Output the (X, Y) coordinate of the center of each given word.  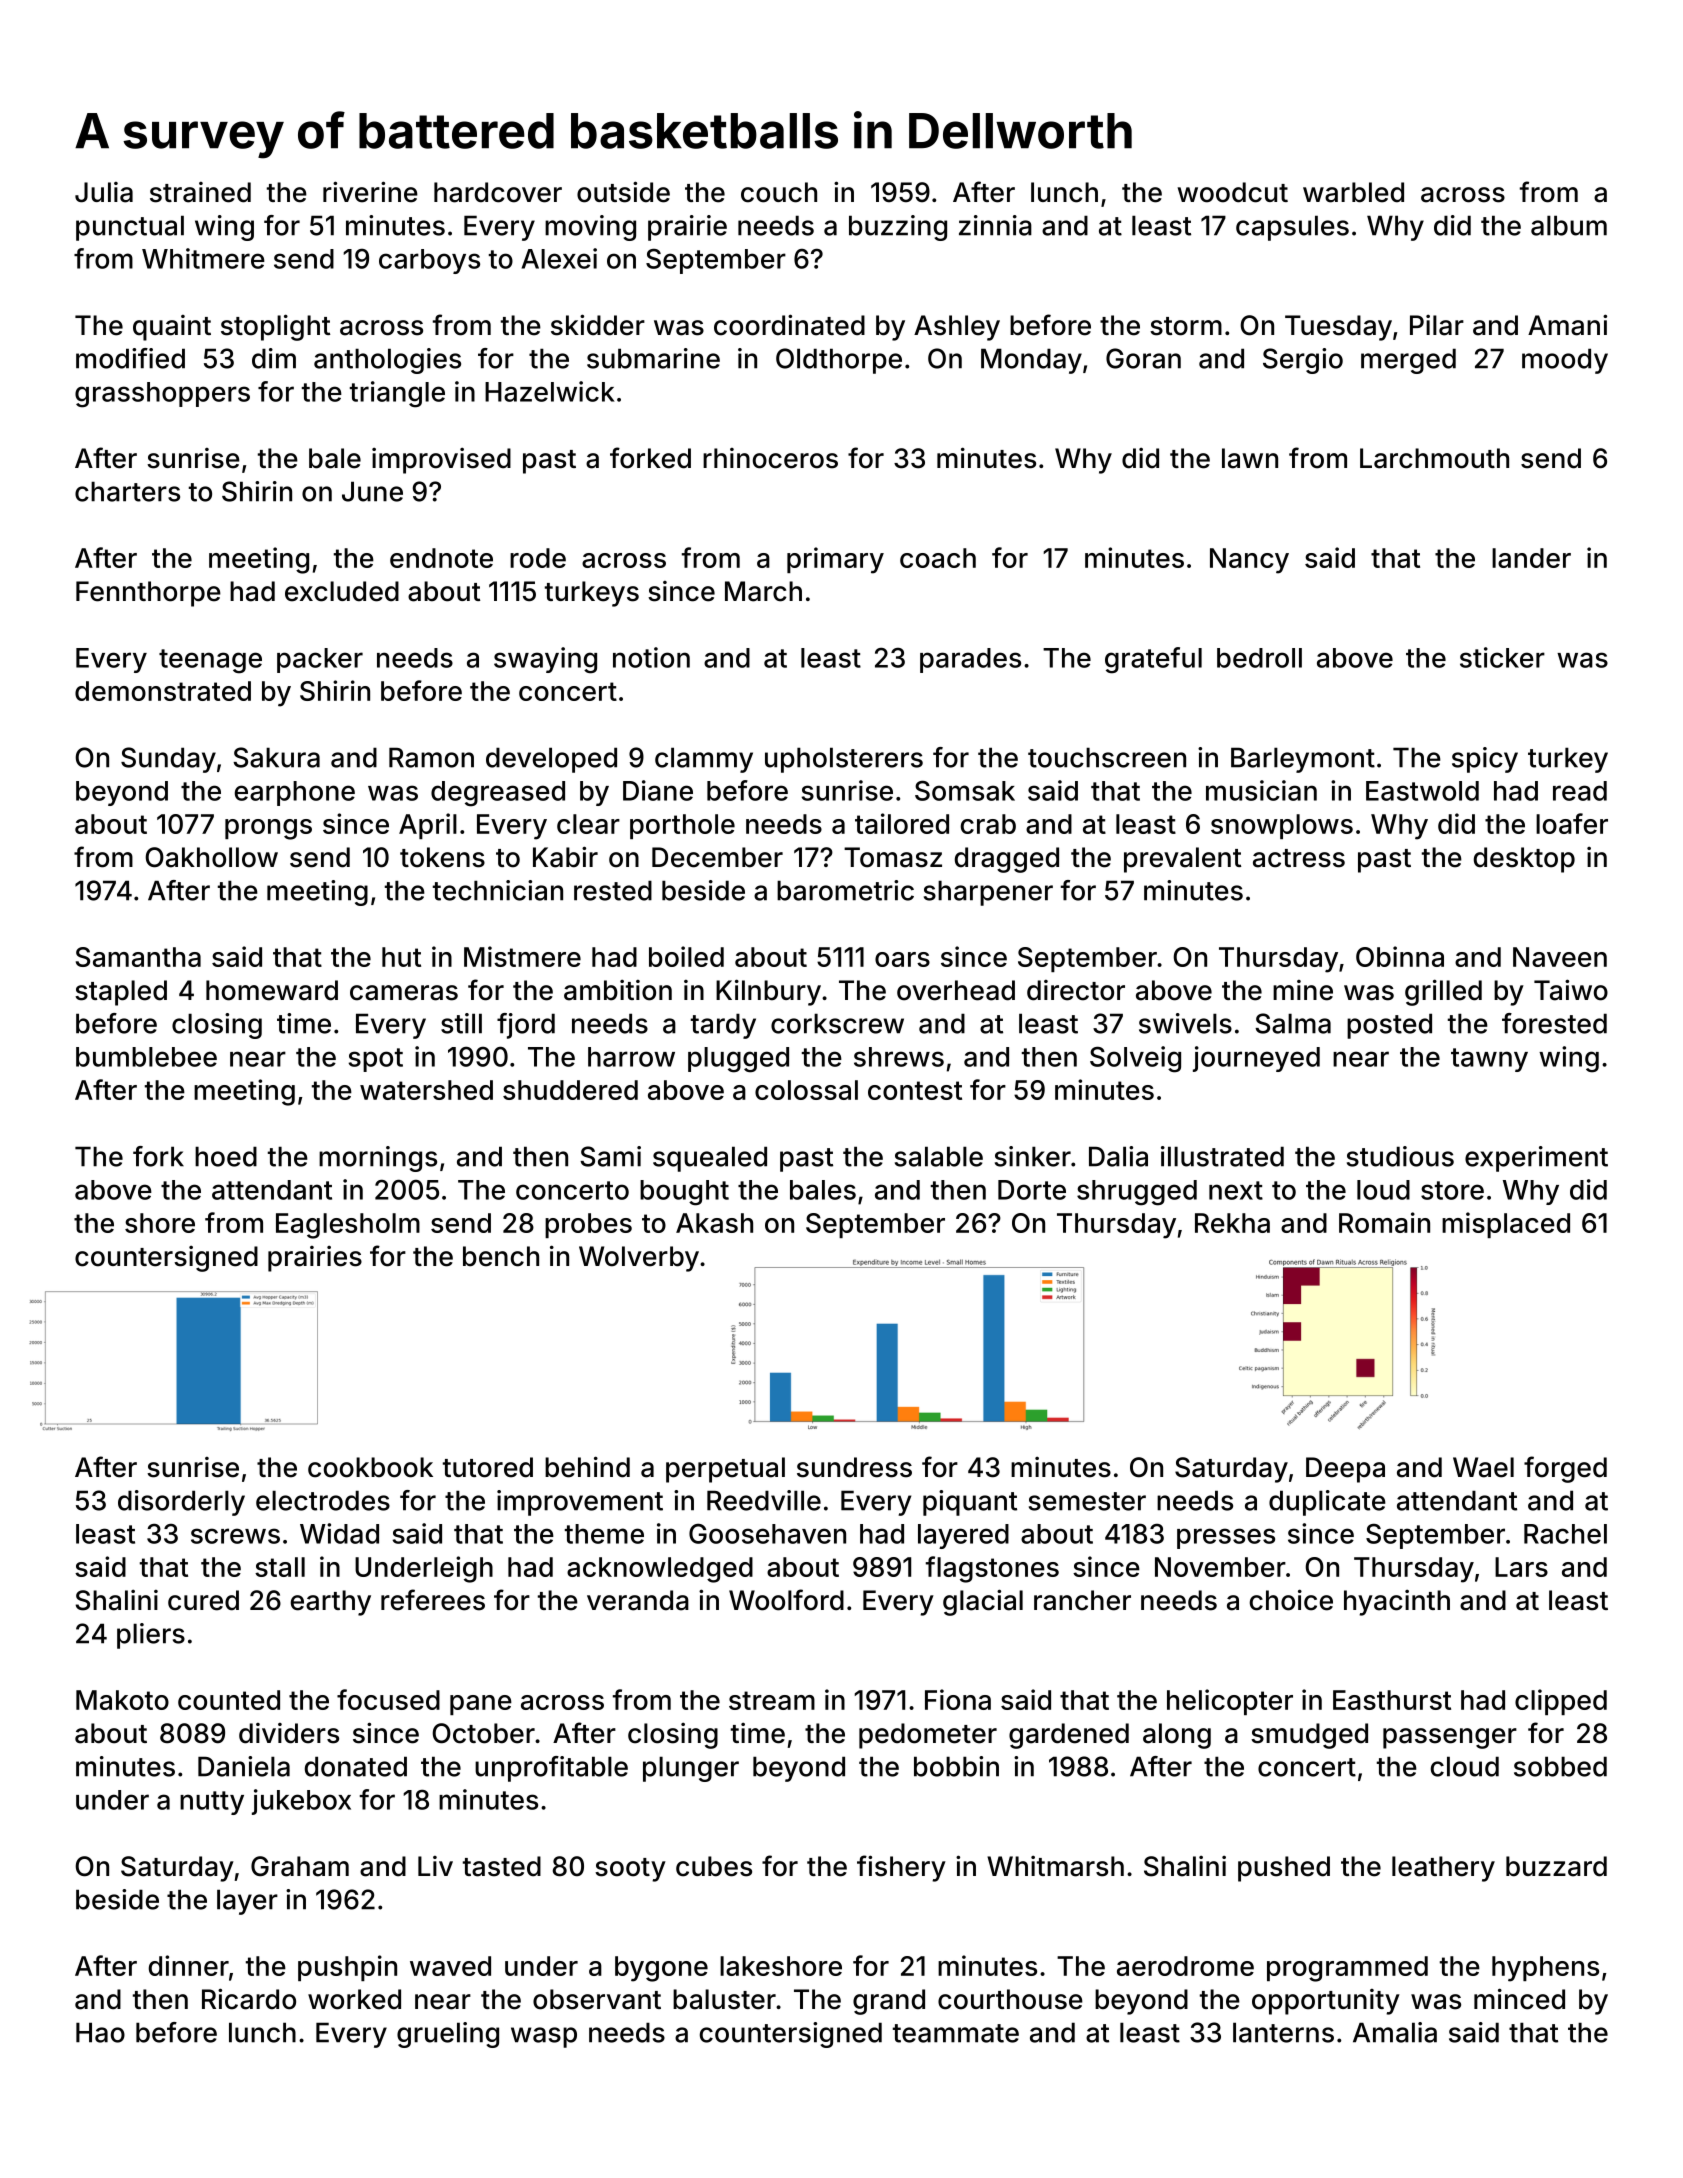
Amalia (1395, 2032)
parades (970, 660)
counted (229, 1700)
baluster (724, 1999)
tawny (1489, 1060)
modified (130, 358)
